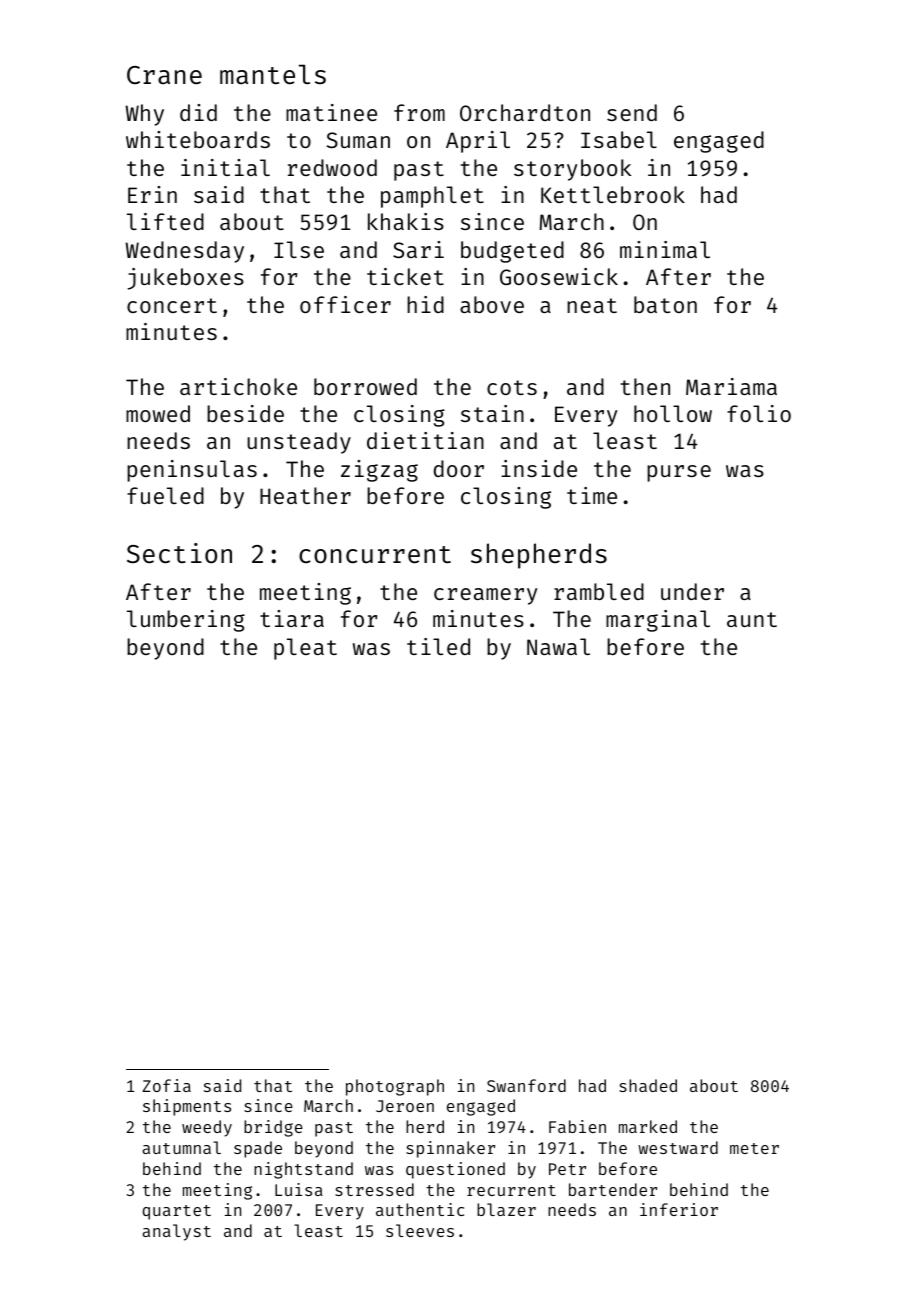 The image size is (924, 1314). I want to click on rambled, so click(599, 591).
